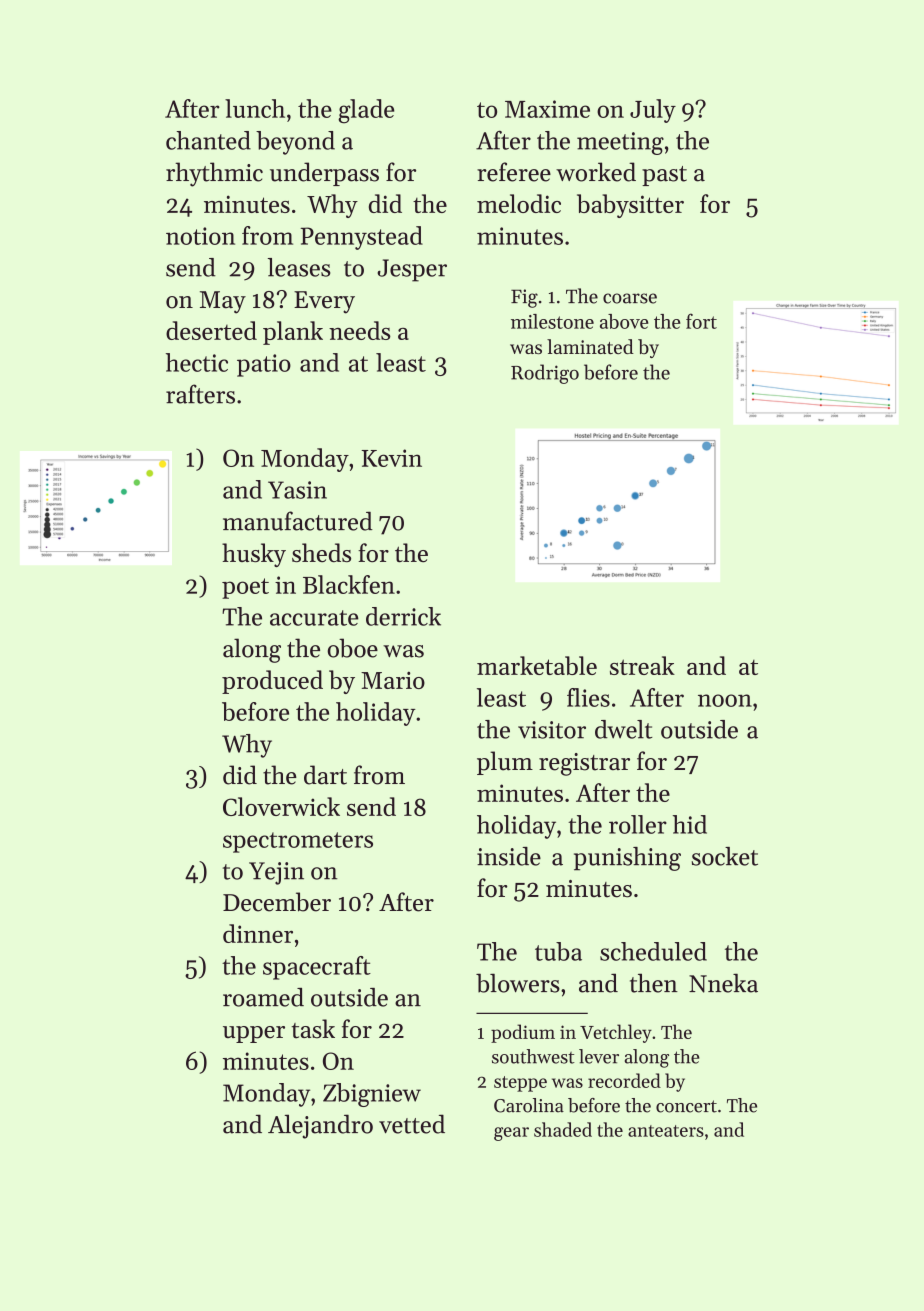 The width and height of the page is (924, 1311). I want to click on dinner, so click(258, 933).
